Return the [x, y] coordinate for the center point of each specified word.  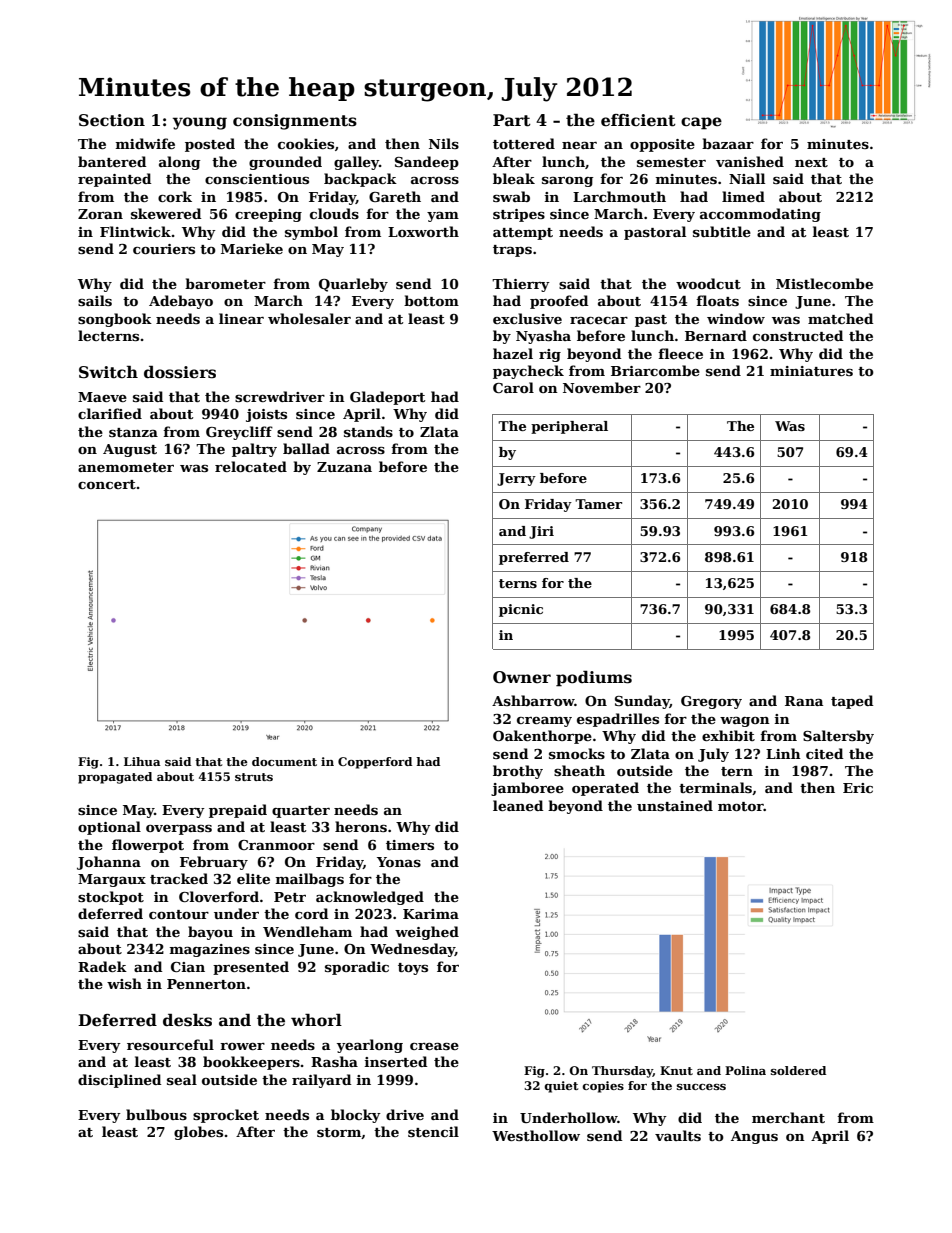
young [200, 123]
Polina [745, 1070]
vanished [750, 161]
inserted [396, 1061]
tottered [524, 143]
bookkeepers [251, 1063]
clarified [110, 413]
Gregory [711, 702]
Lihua [142, 761]
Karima [431, 914]
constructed [798, 335]
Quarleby [353, 285]
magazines [210, 950]
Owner [522, 677]
